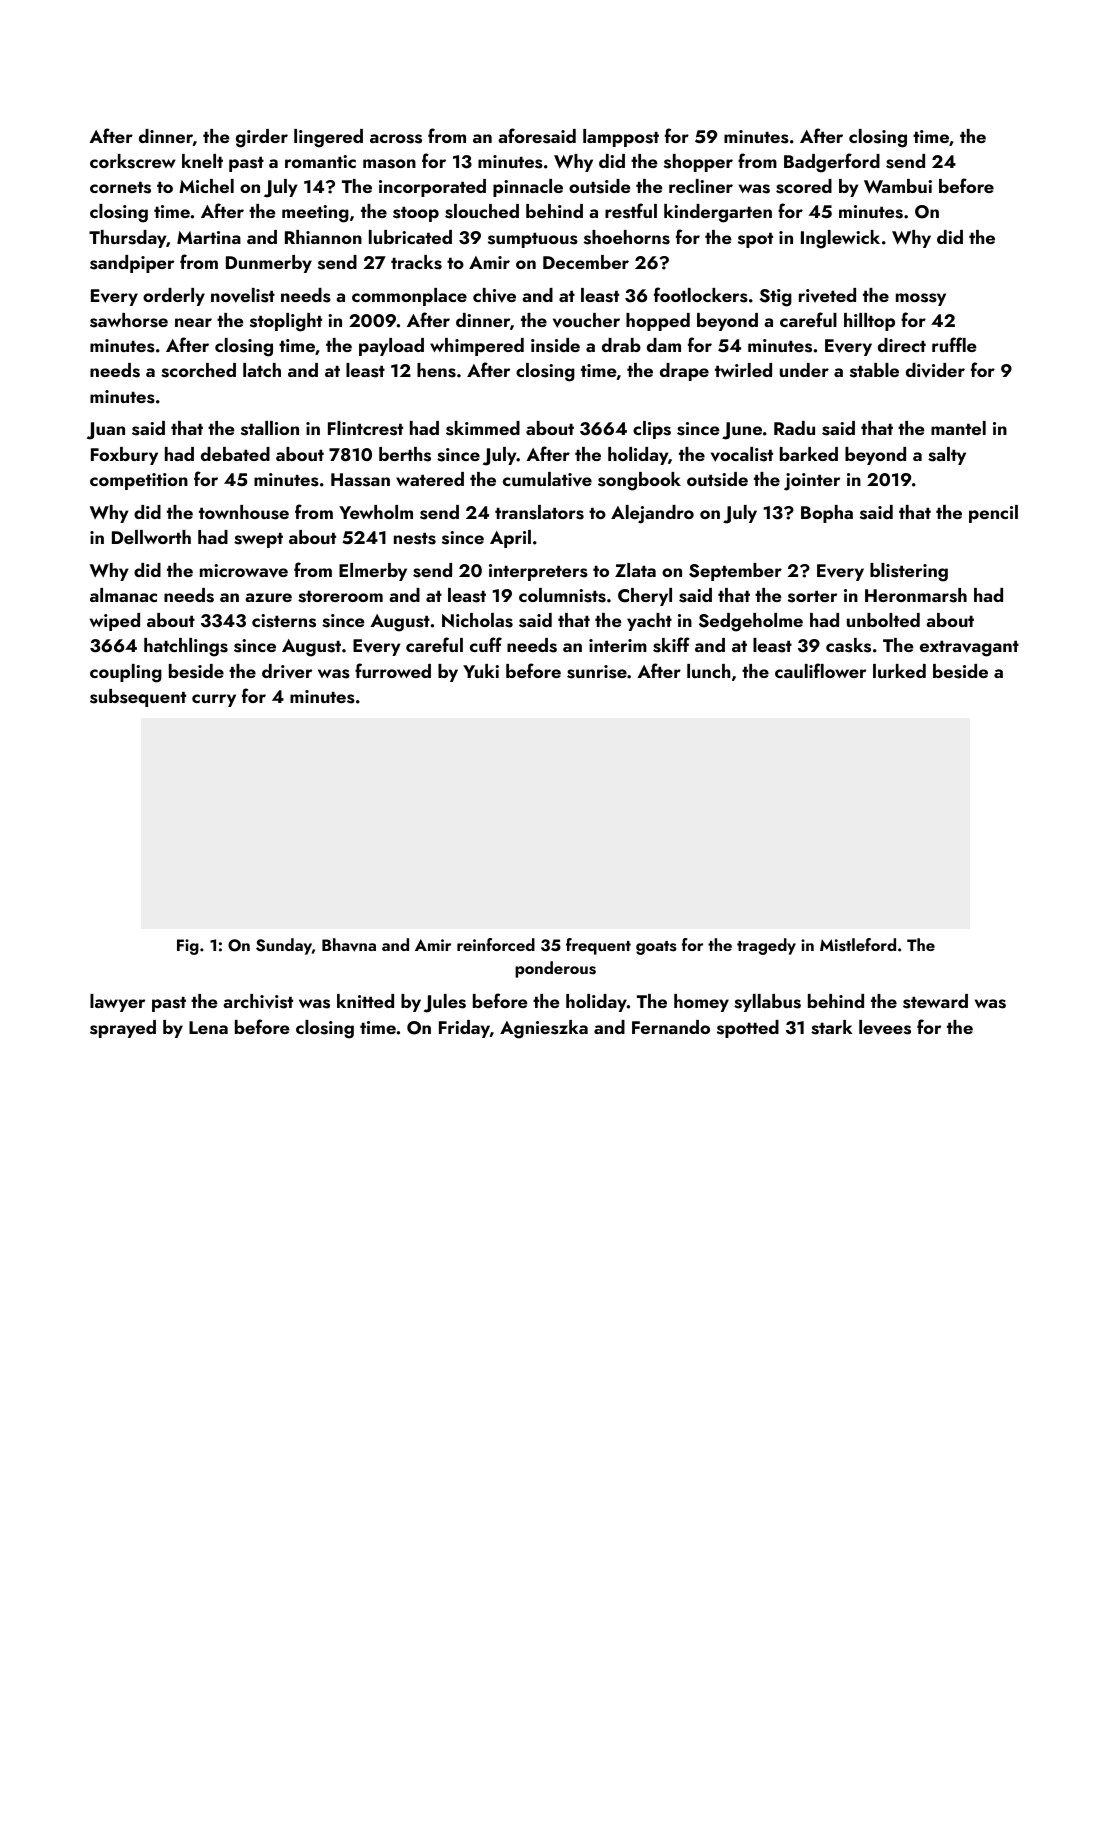 The image size is (1111, 1830). I want to click on across, so click(396, 139).
